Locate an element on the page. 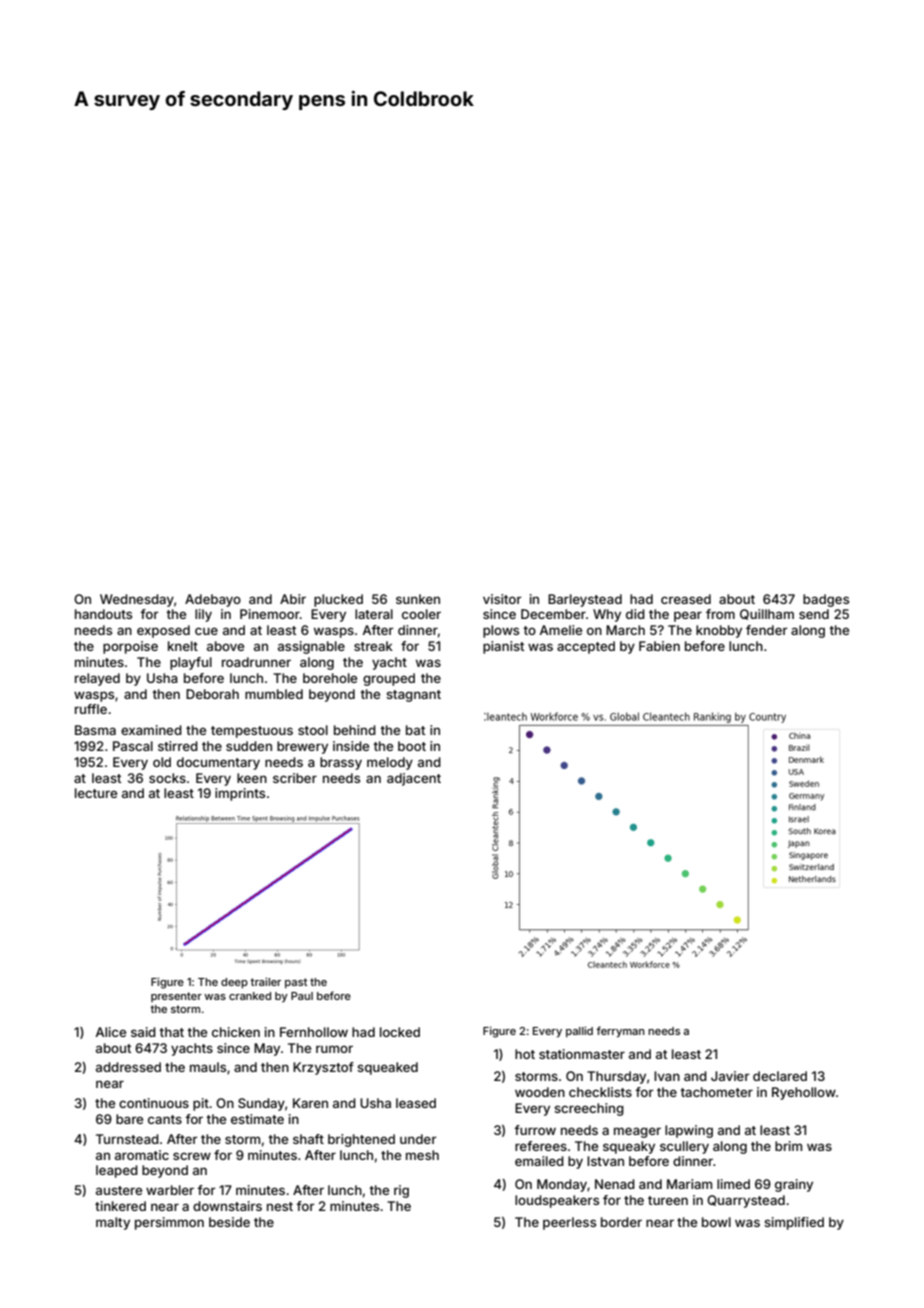 This image has width=924, height=1308. deep is located at coordinates (234, 983).
